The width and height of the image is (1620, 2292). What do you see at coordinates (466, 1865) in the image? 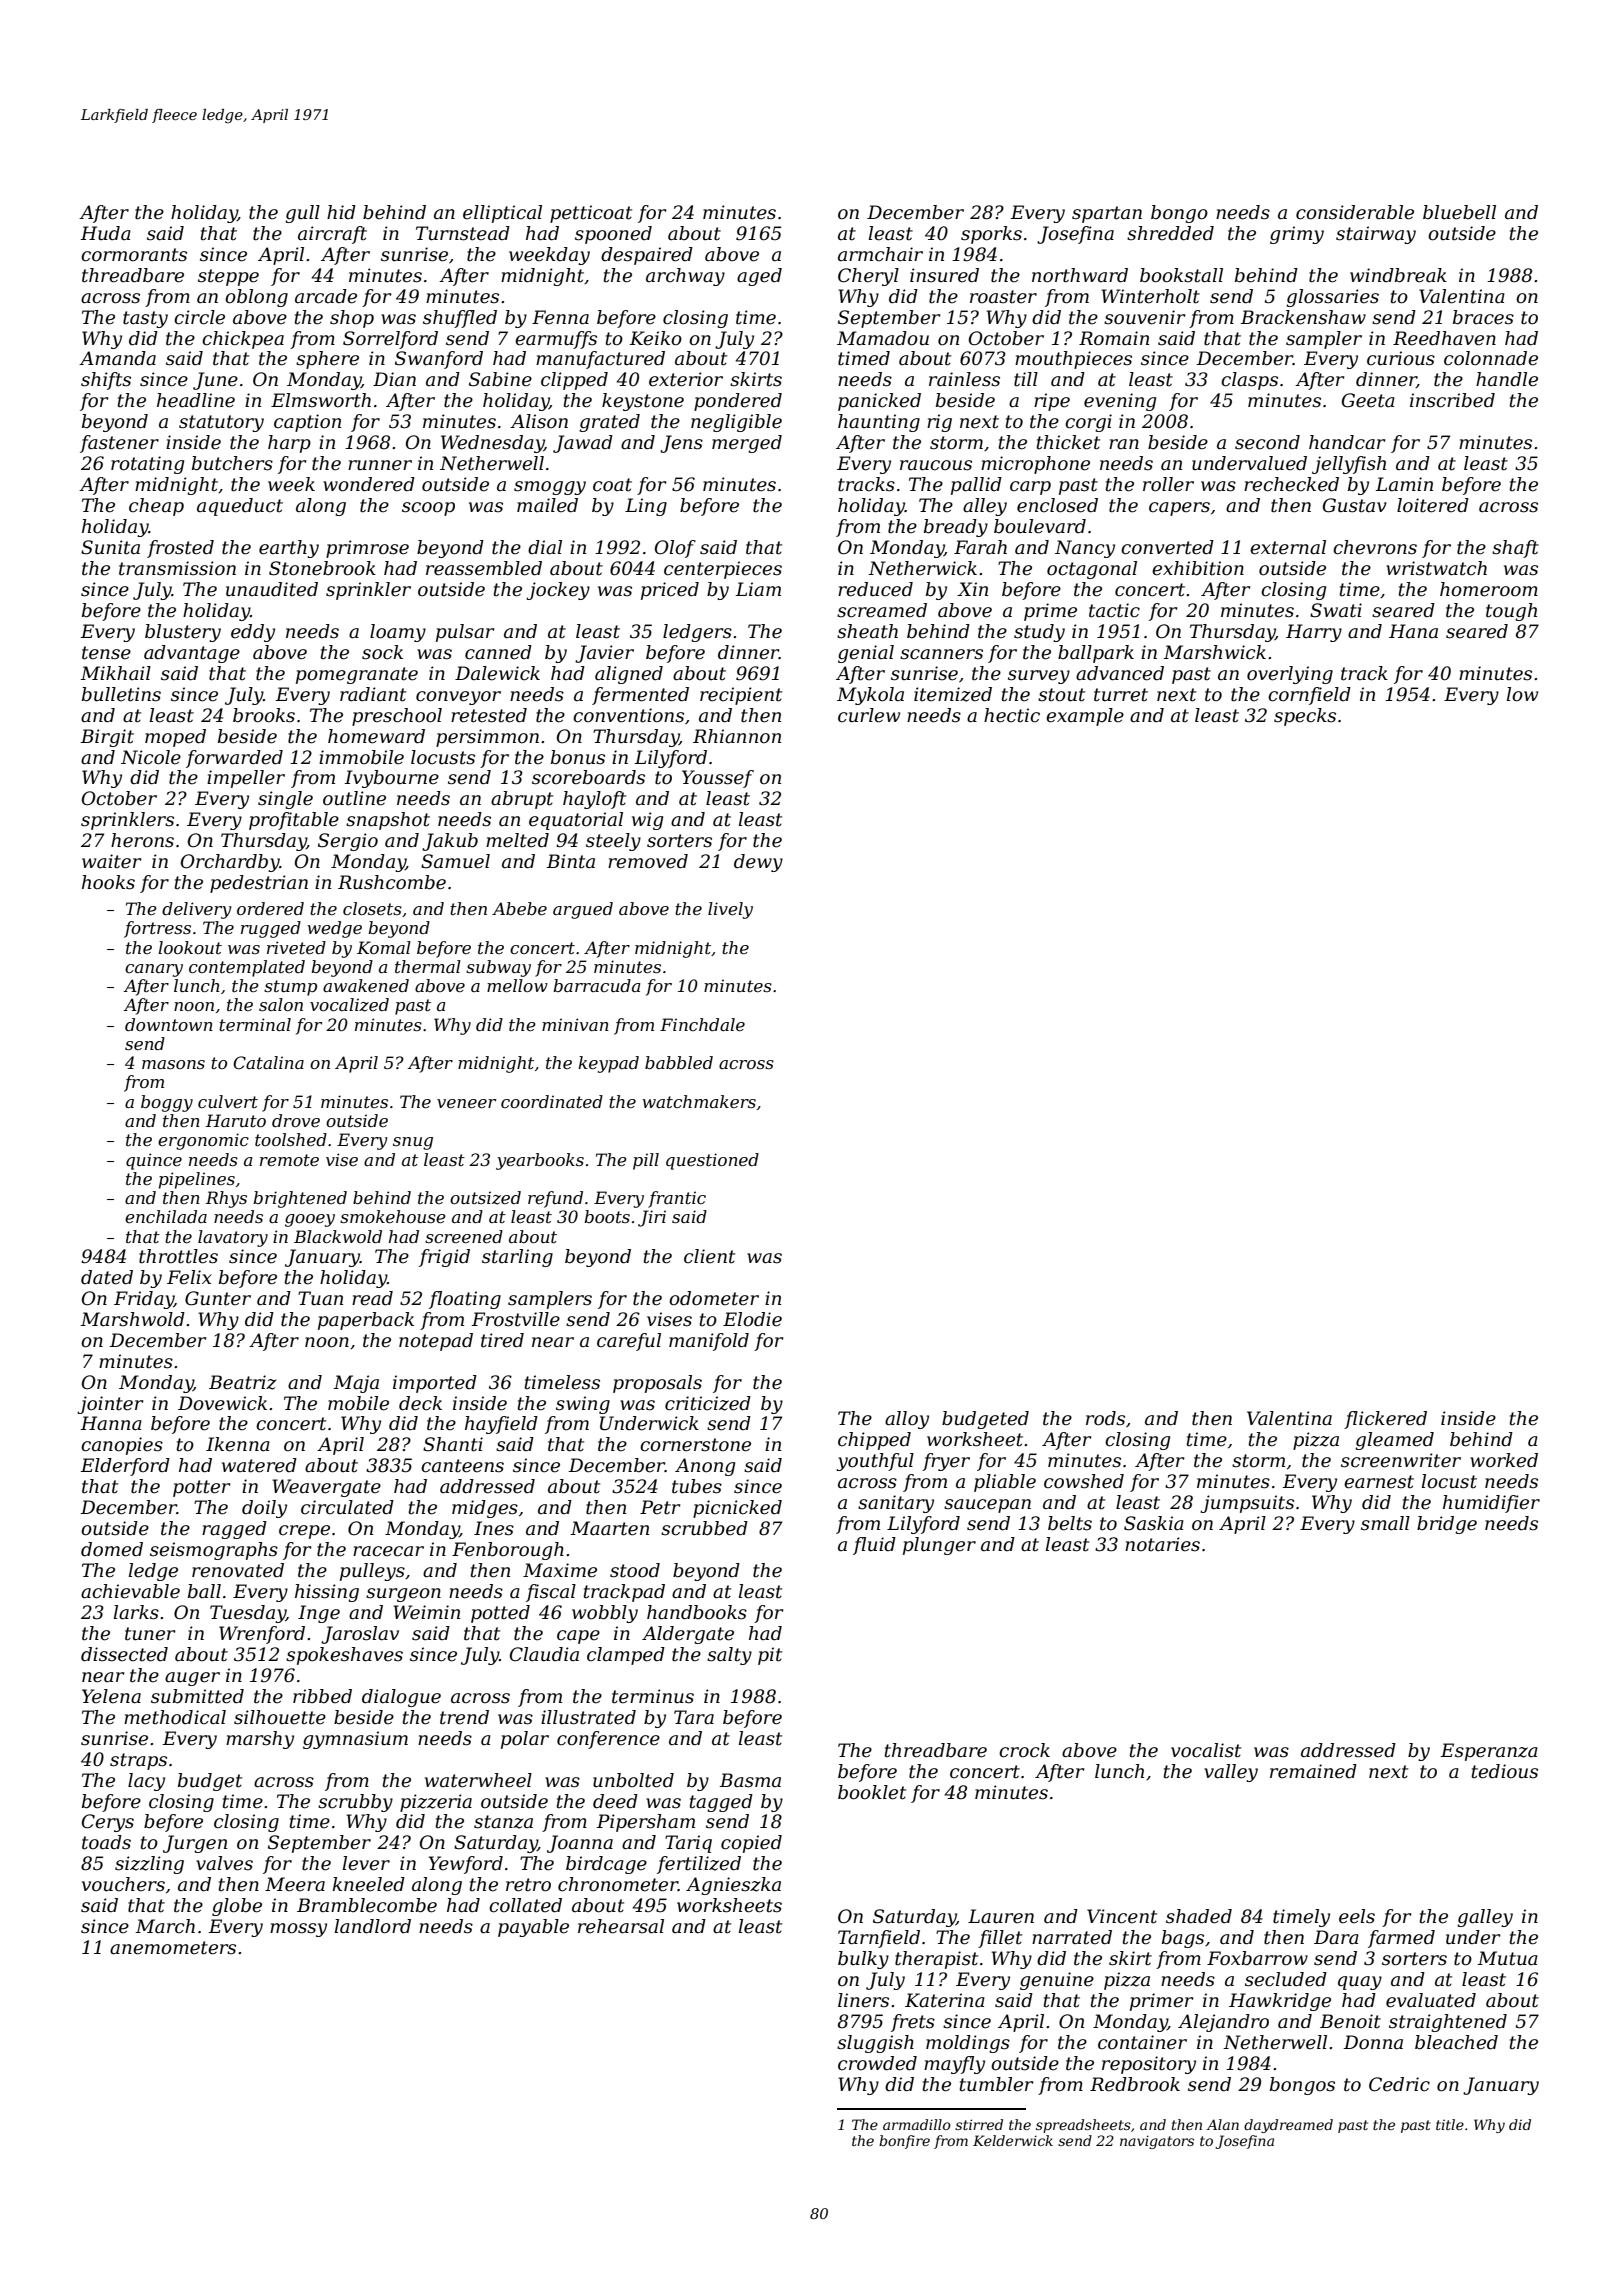
I see `Yewford` at bounding box center [466, 1865].
